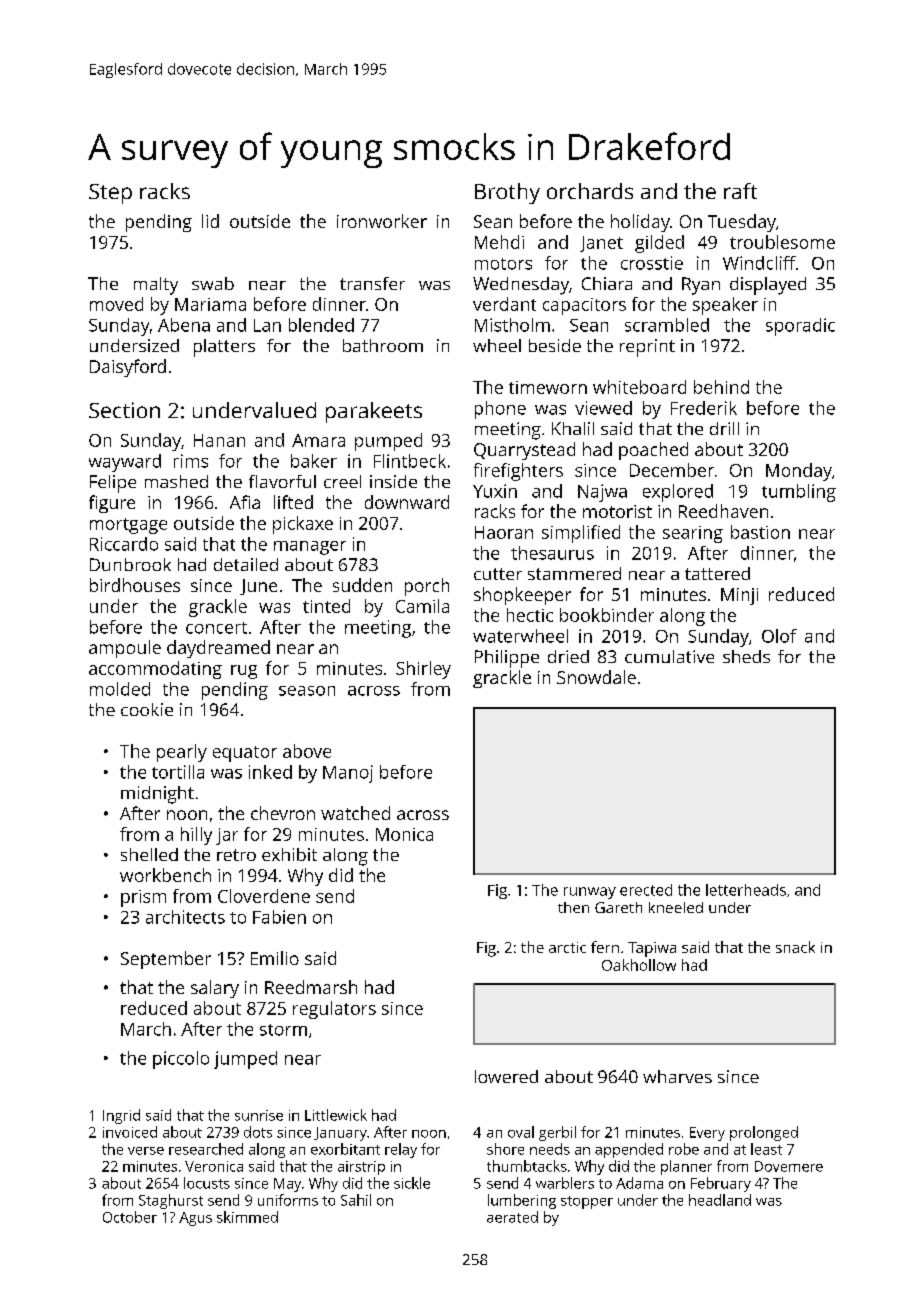 This screenshot has width=924, height=1308. Describe the element at coordinates (120, 689) in the screenshot. I see `molded` at that location.
